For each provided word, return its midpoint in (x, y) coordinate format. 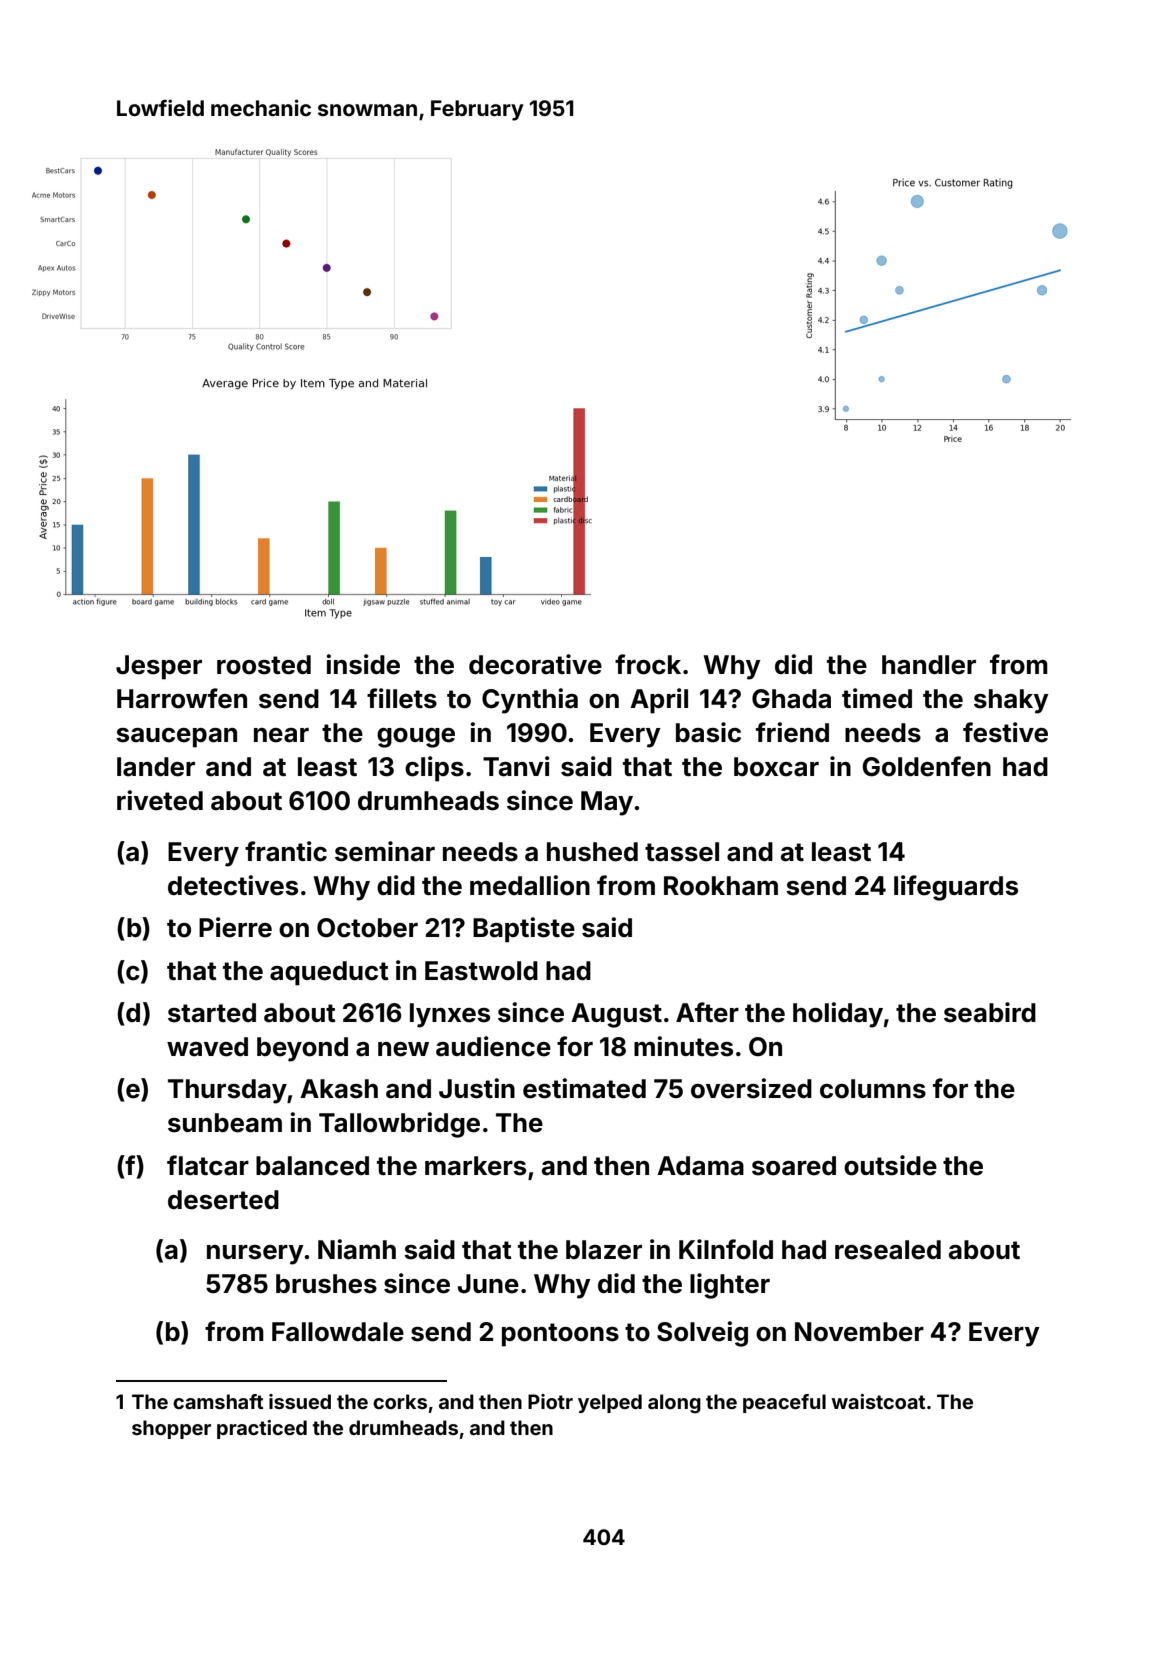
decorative (535, 664)
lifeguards (956, 888)
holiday (838, 1015)
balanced (312, 1166)
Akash (339, 1089)
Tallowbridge (399, 1125)
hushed (592, 852)
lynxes (450, 1015)
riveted (160, 800)
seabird (990, 1012)
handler (929, 665)
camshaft (218, 1401)
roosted (264, 665)
